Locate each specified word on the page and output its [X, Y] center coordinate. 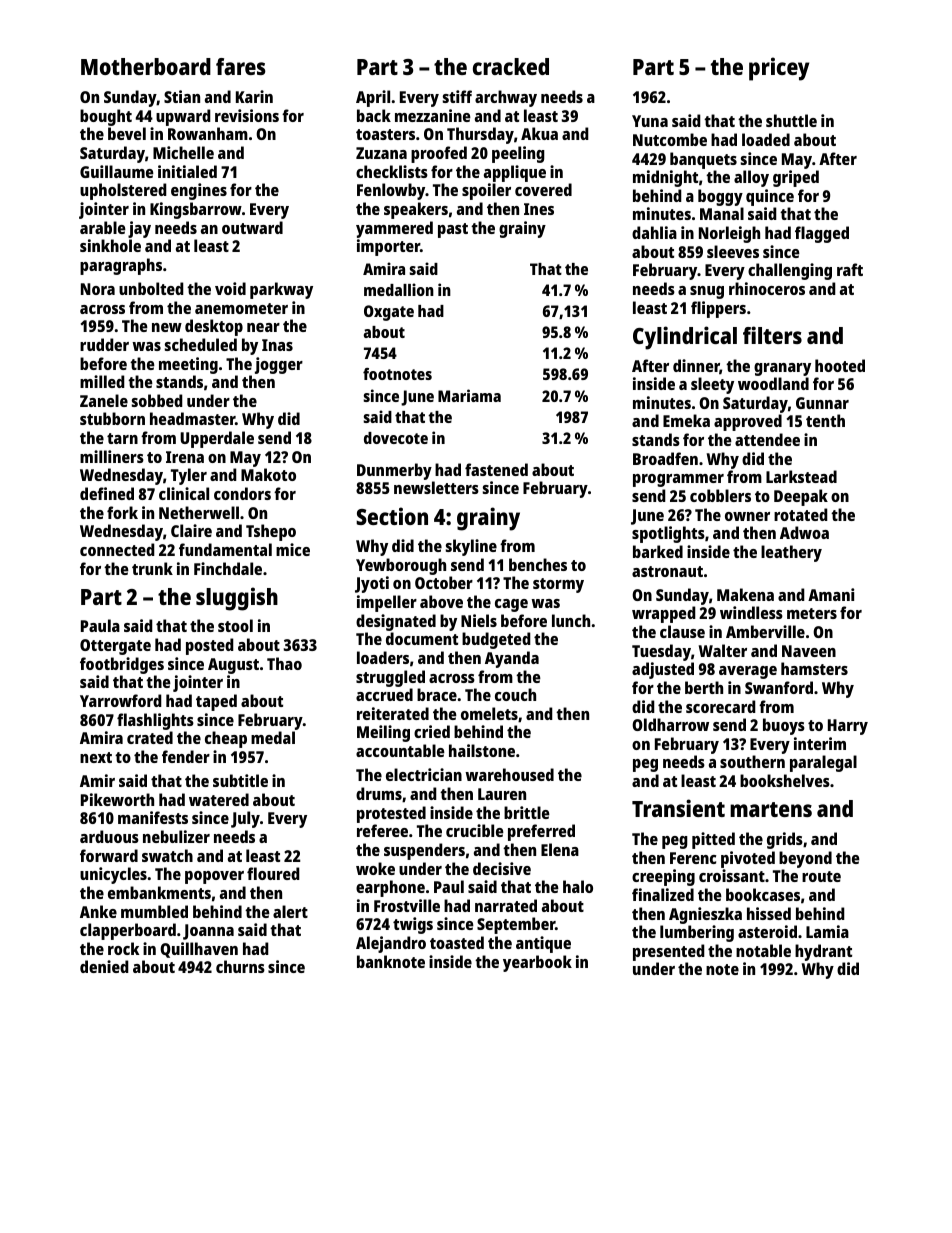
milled [102, 381]
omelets [489, 713]
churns [240, 966]
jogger [279, 365]
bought [106, 117]
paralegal [823, 763]
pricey [779, 69]
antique [543, 944]
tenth [825, 420]
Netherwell [199, 512]
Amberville [765, 631]
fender [186, 756]
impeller [387, 603]
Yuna [650, 121]
